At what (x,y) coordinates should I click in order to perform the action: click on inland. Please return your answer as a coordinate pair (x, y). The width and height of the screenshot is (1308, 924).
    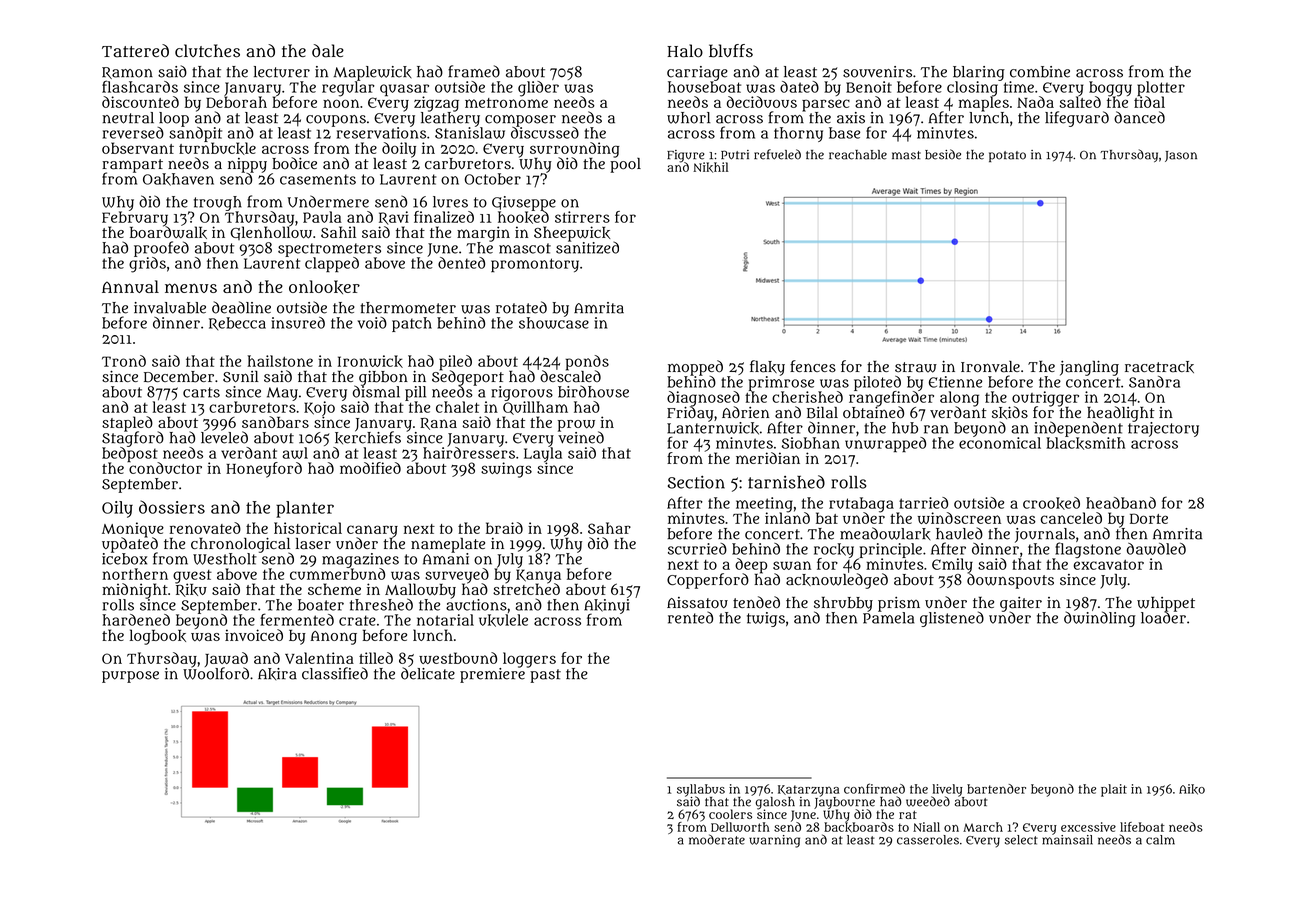
    Looking at the image, I should click on (787, 518).
